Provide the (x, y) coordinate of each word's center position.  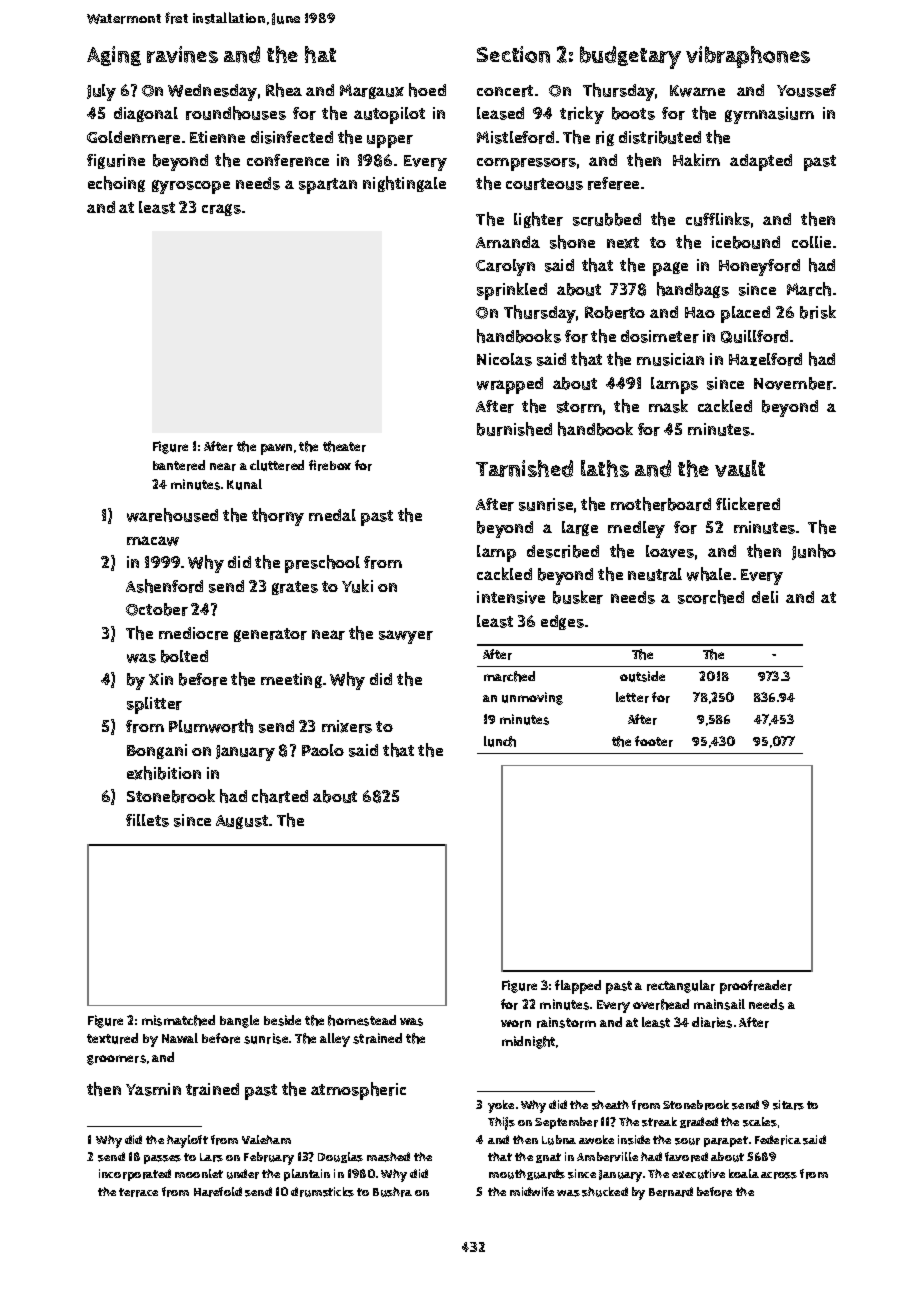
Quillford (754, 336)
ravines (182, 54)
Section (513, 54)
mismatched (178, 1020)
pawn (276, 449)
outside (642, 676)
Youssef (806, 90)
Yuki (357, 586)
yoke (501, 1106)
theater (344, 446)
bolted (184, 656)
